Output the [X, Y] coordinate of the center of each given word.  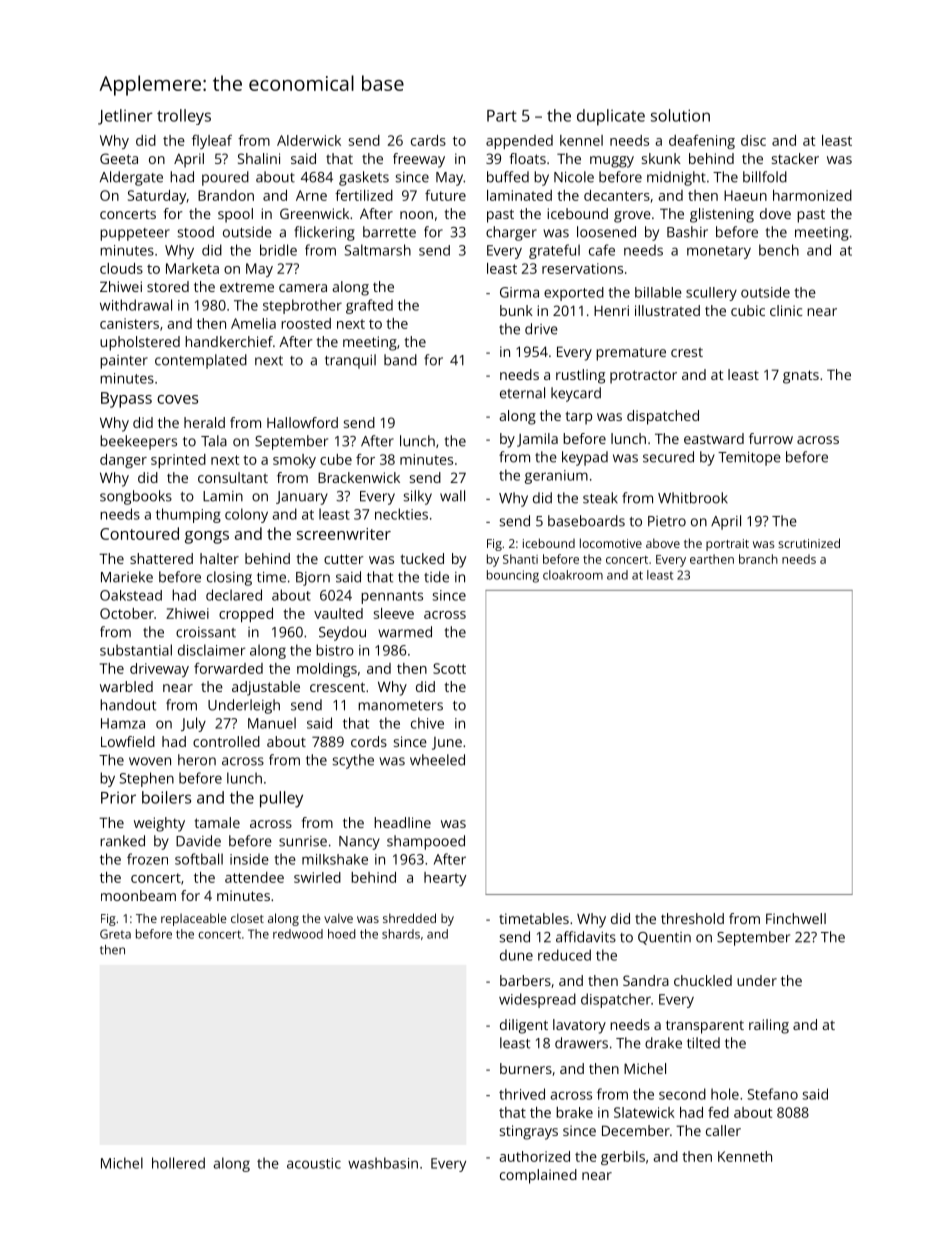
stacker [795, 158]
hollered [178, 1163]
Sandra [646, 980]
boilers [166, 797]
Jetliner [125, 117]
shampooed [426, 842]
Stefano [772, 1094]
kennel [581, 140]
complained [538, 1176]
